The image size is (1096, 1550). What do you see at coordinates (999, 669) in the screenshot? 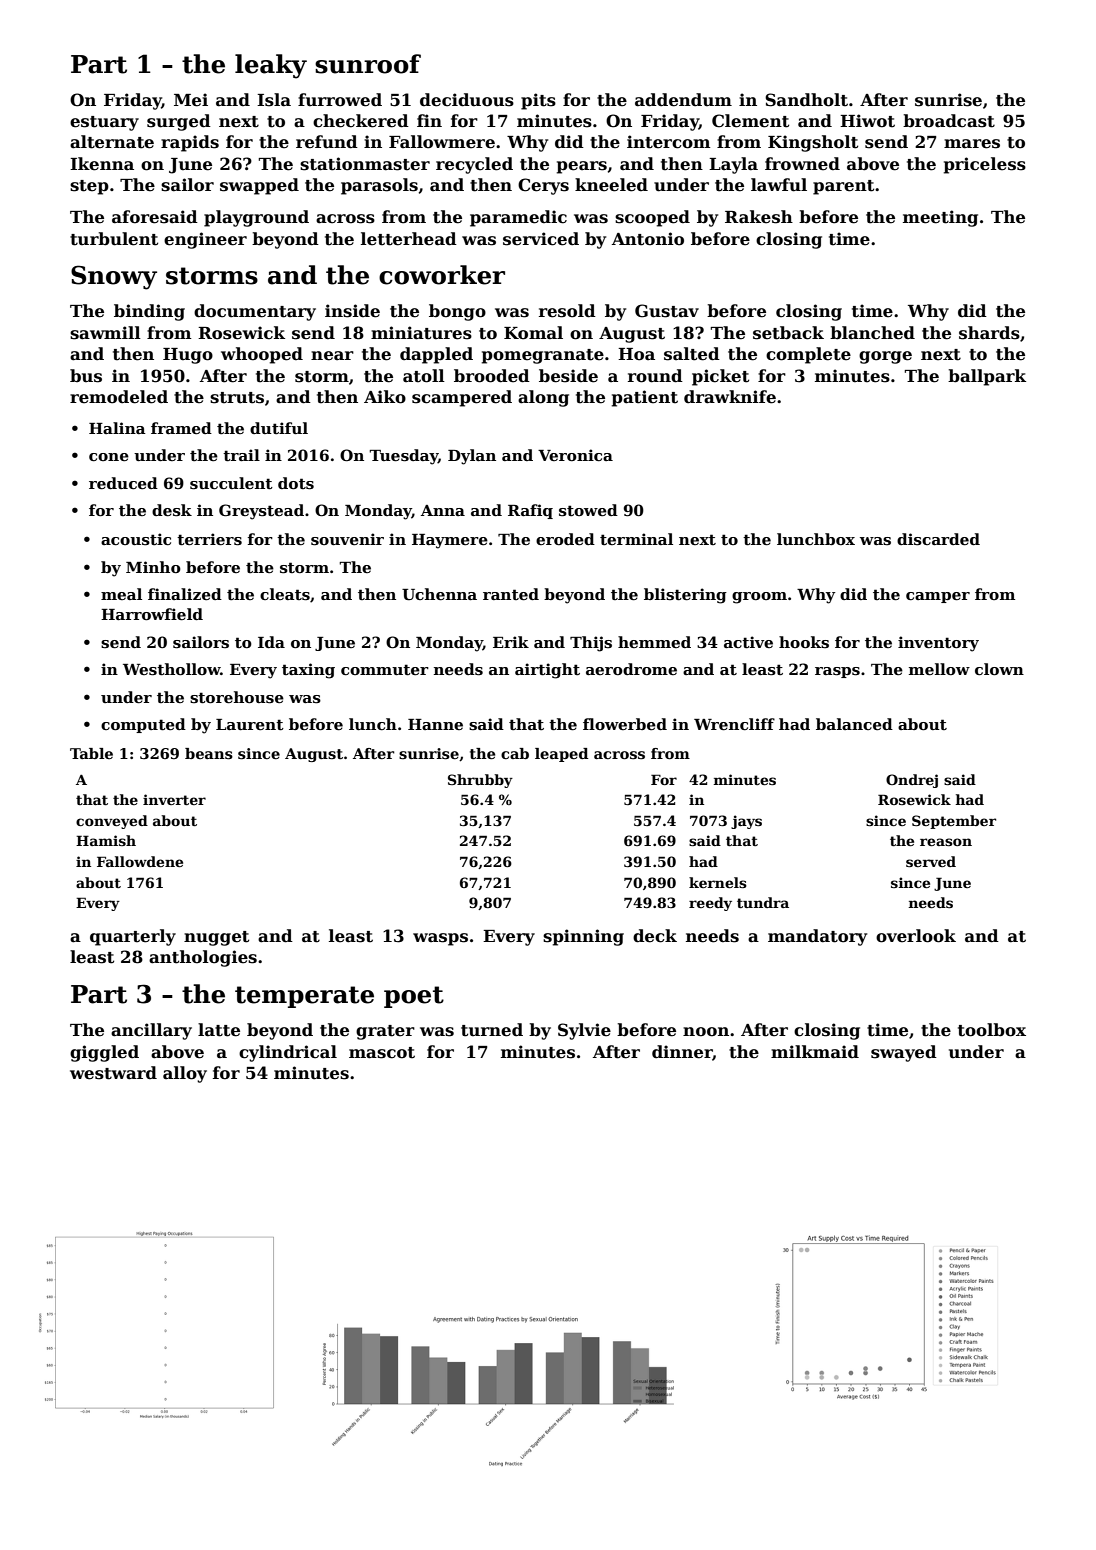
I see `clown` at bounding box center [999, 669].
